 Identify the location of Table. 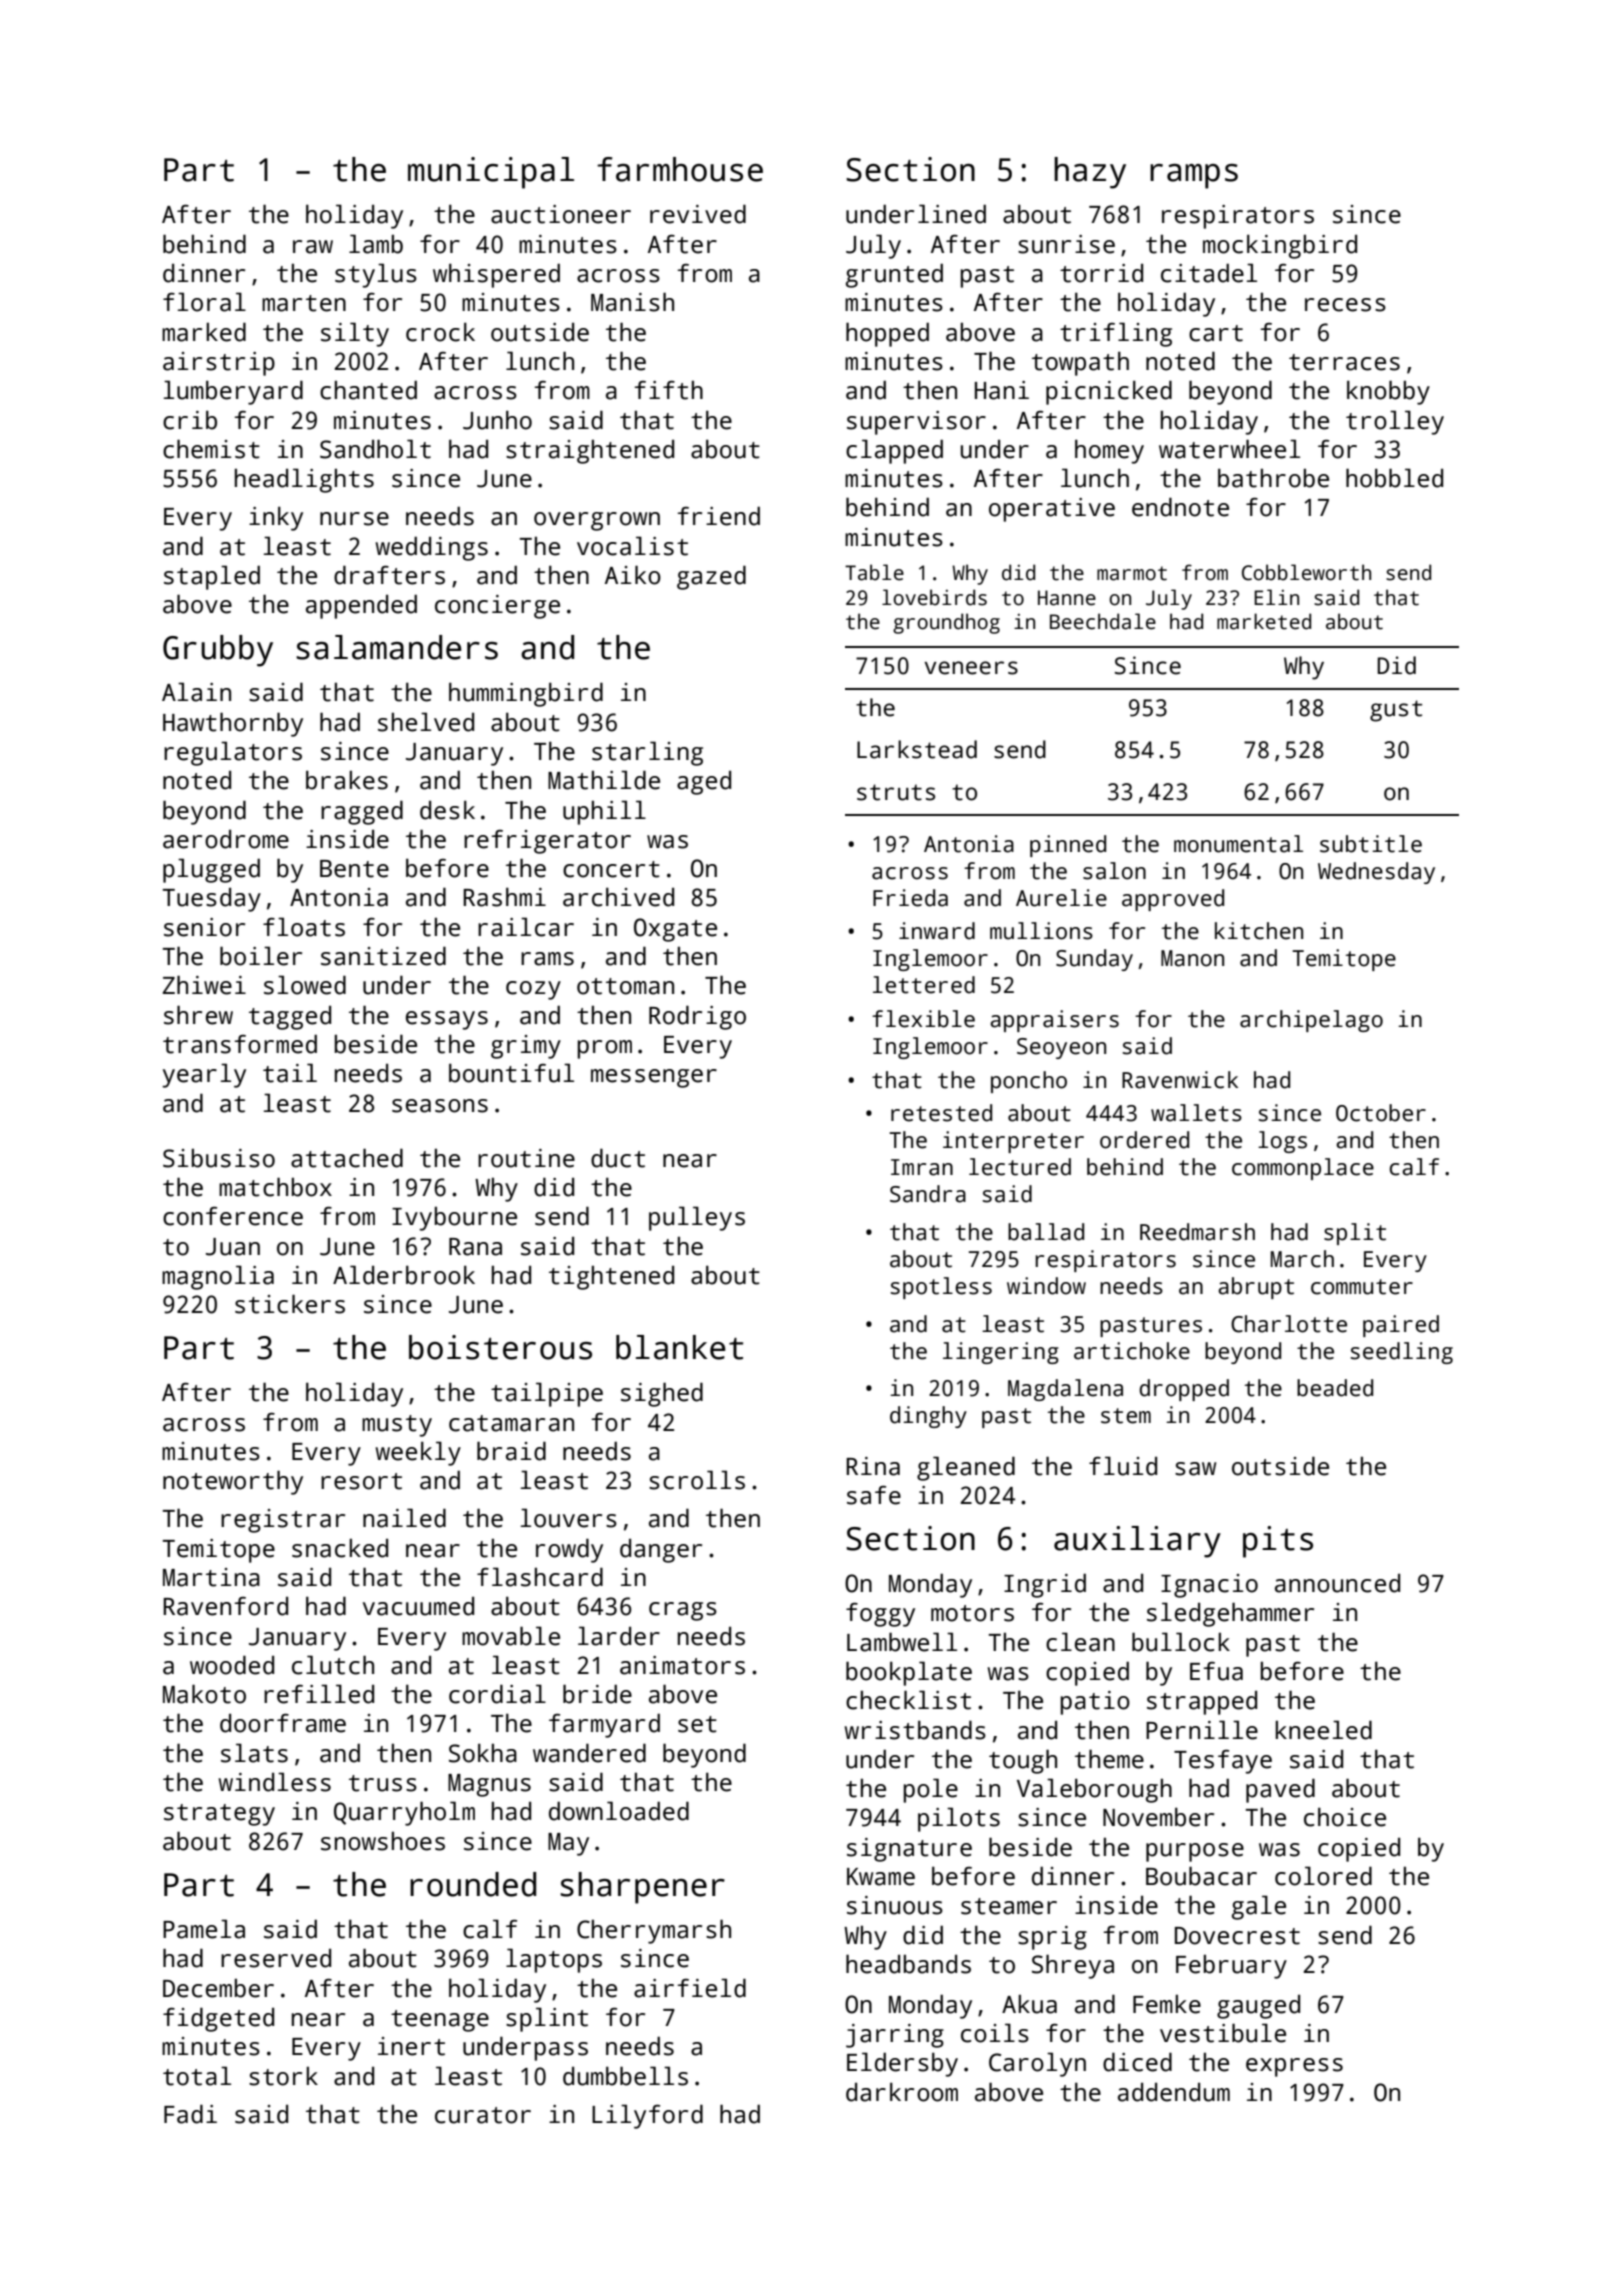
(874, 572).
